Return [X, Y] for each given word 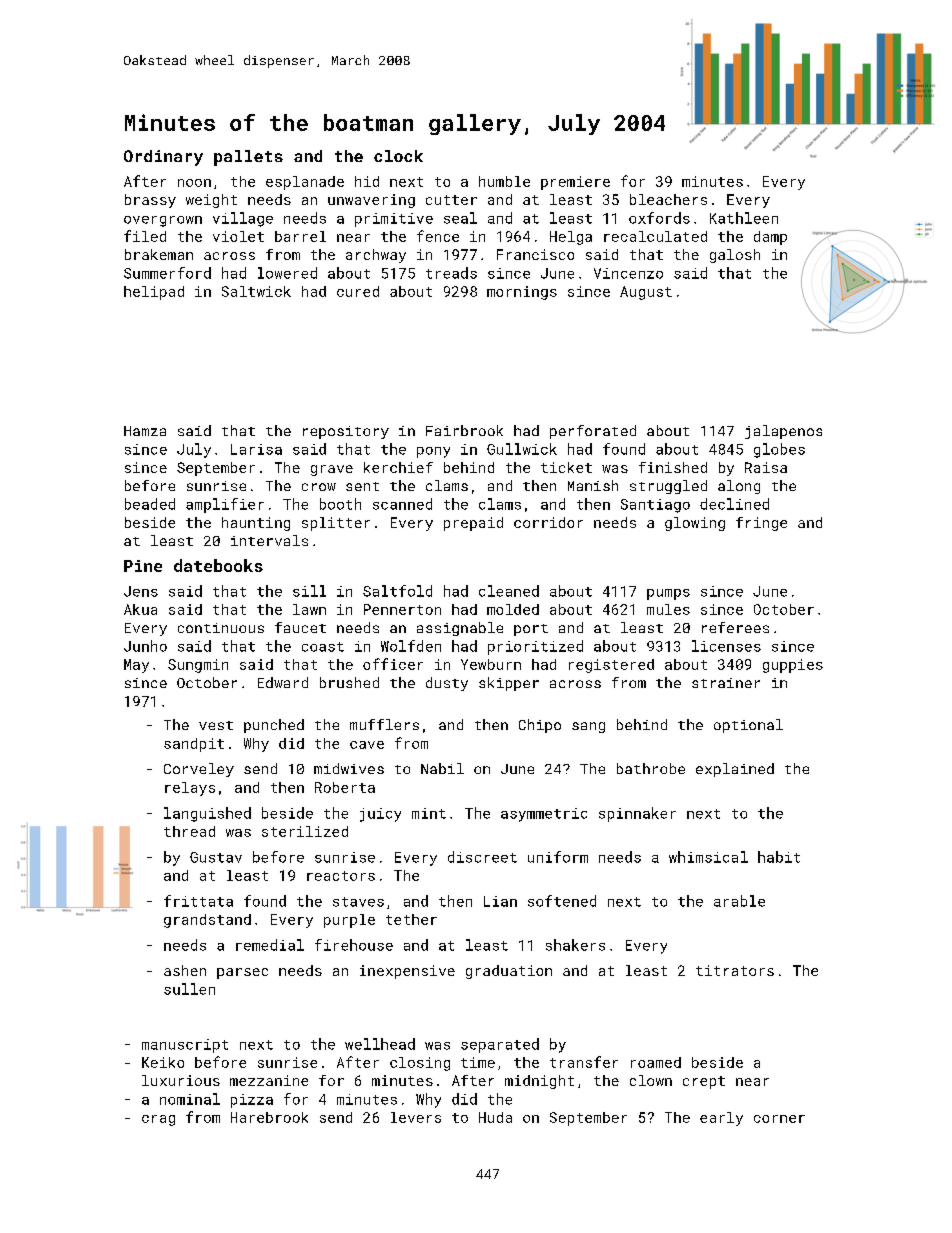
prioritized [535, 647]
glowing [695, 524]
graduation [509, 972]
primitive [394, 220]
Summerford [167, 273]
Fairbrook [464, 430]
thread [189, 831]
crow [319, 487]
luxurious [181, 1080]
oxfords [659, 218]
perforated [593, 432]
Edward [283, 682]
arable [739, 901]
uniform [558, 857]
